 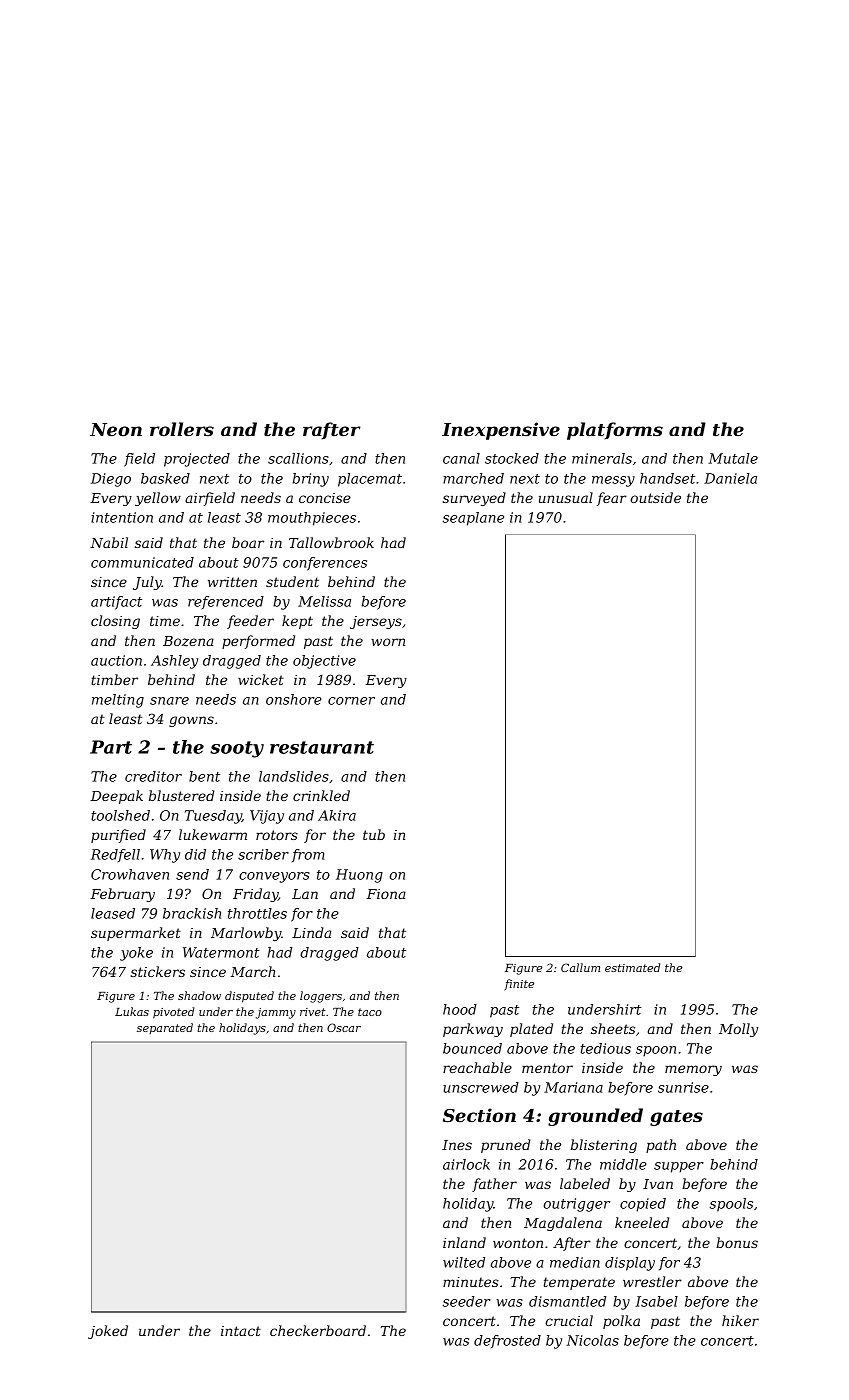 What do you see at coordinates (321, 997) in the document?
I see `loggers` at bounding box center [321, 997].
